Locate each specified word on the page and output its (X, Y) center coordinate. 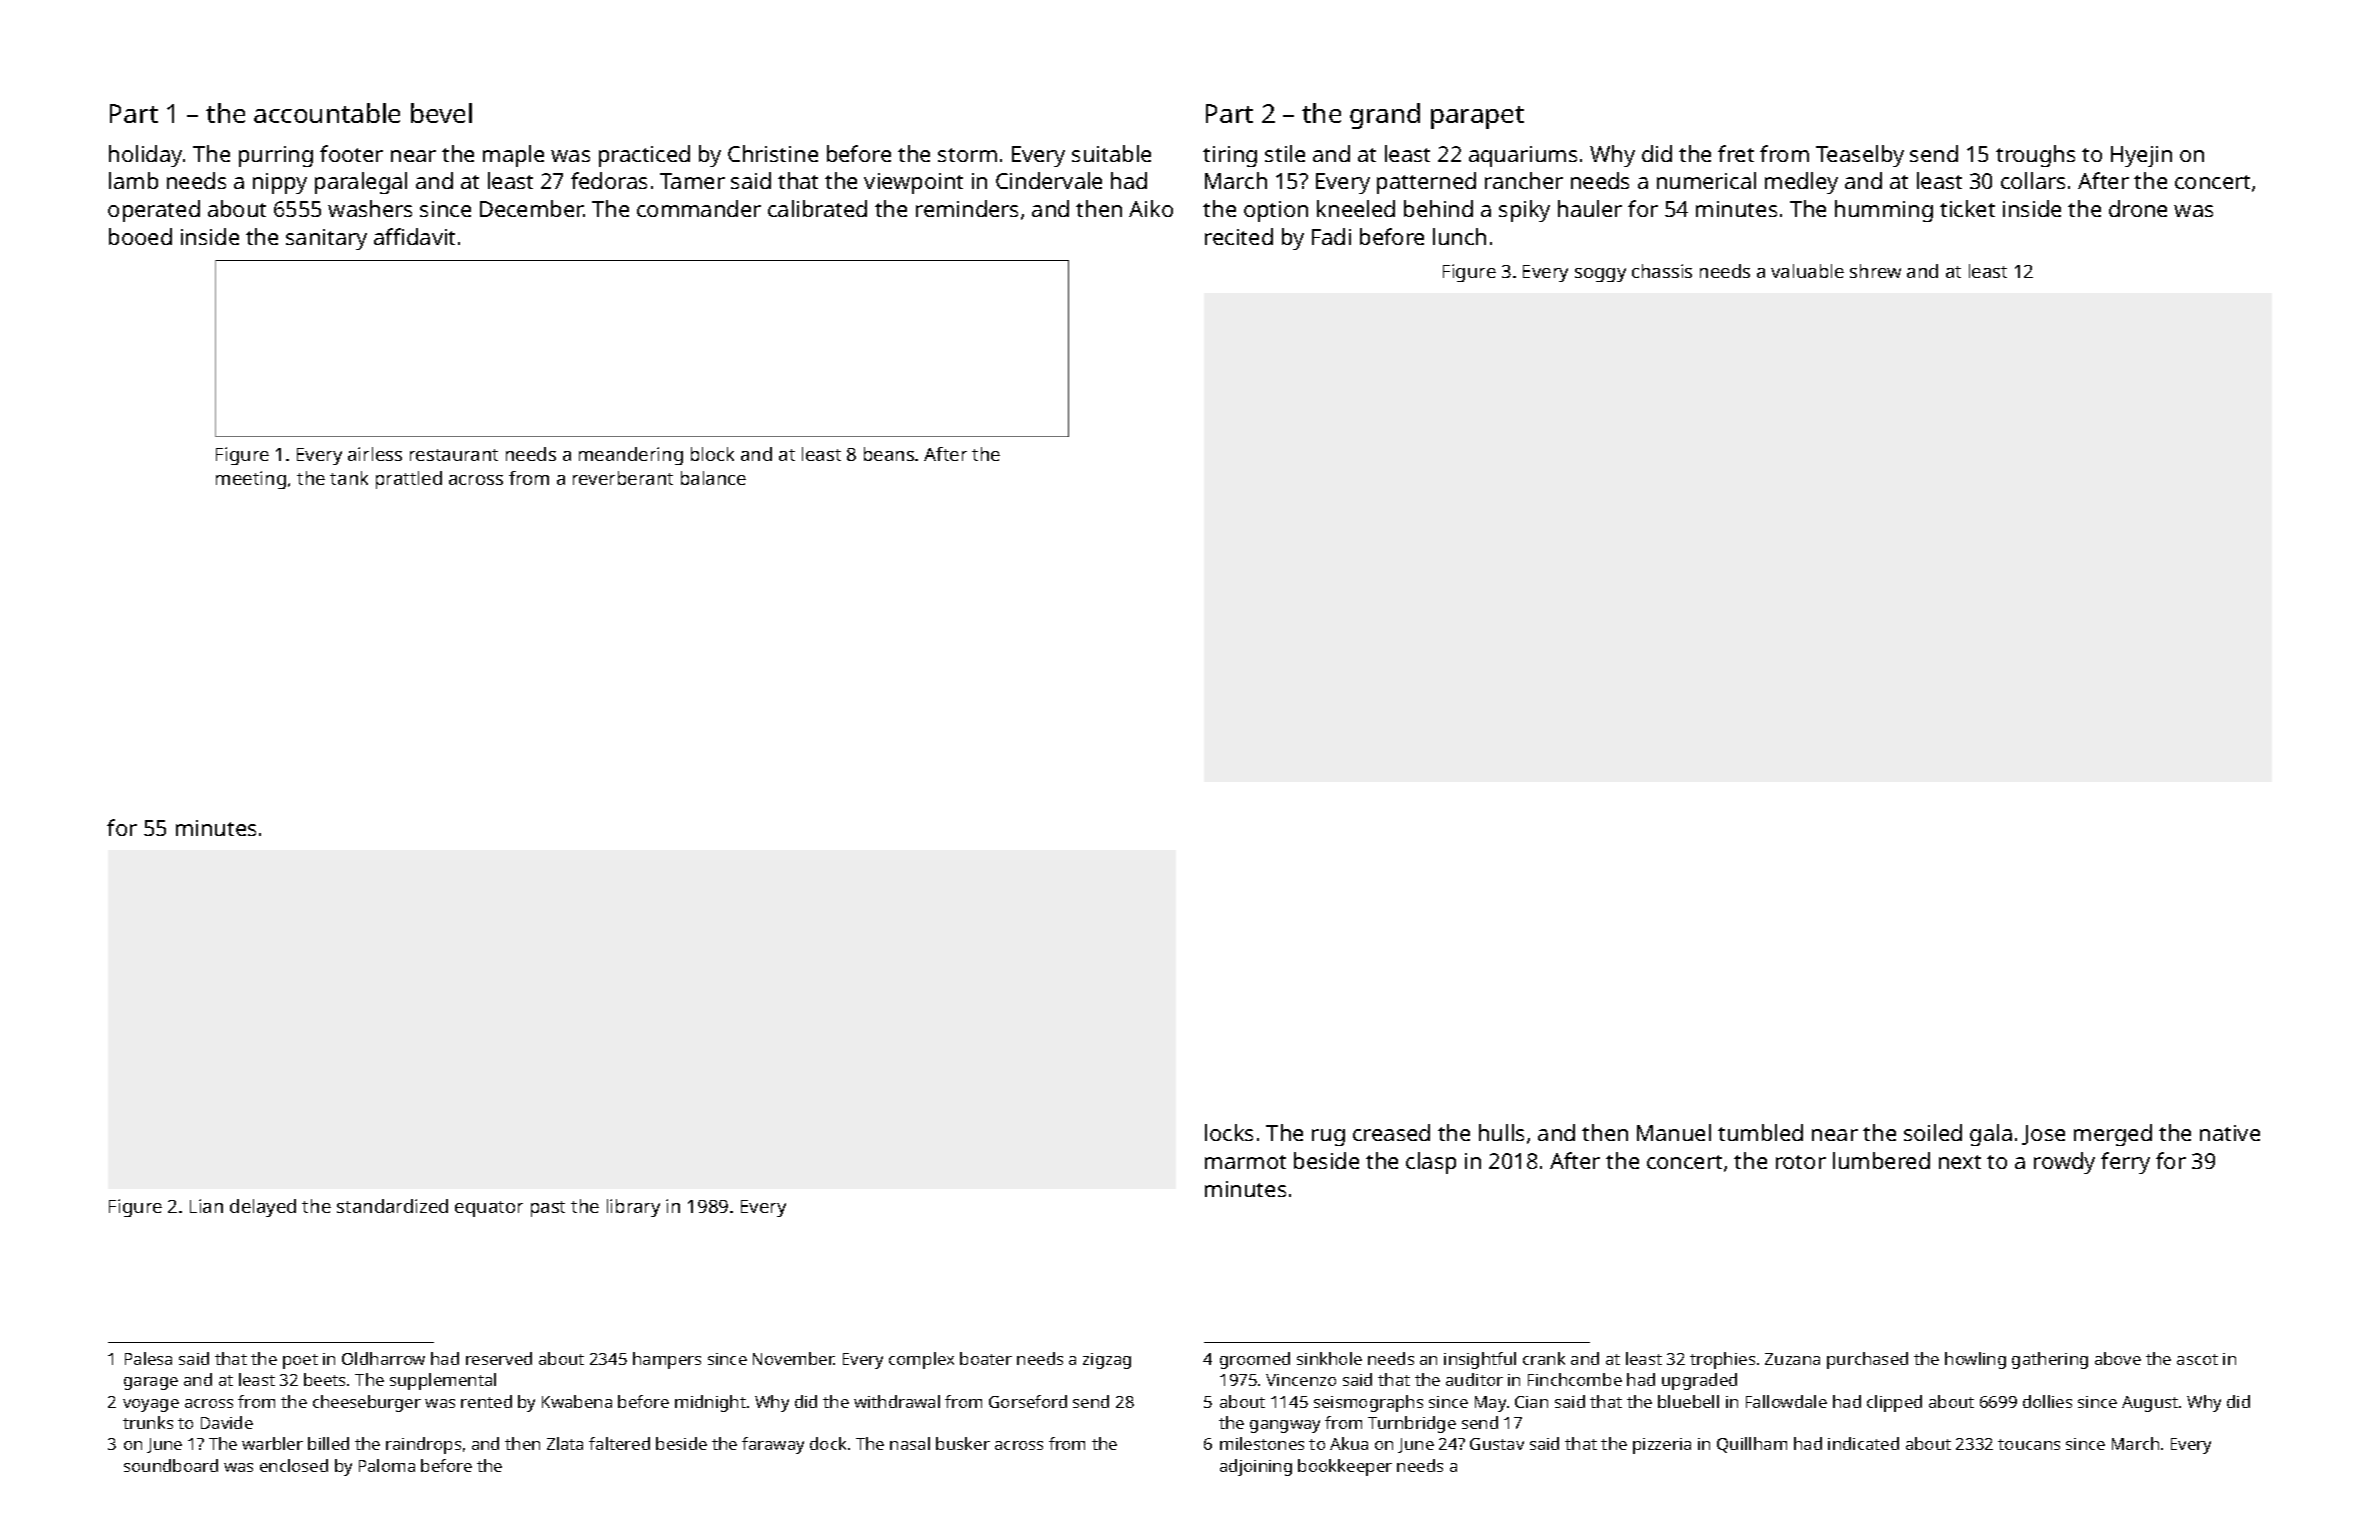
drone (2138, 208)
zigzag (1107, 1361)
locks (1229, 1132)
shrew (1875, 271)
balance (713, 478)
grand (1385, 116)
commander (699, 208)
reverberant (623, 478)
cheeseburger (367, 1403)
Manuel (1674, 1132)
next (1960, 1162)
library (633, 1208)
